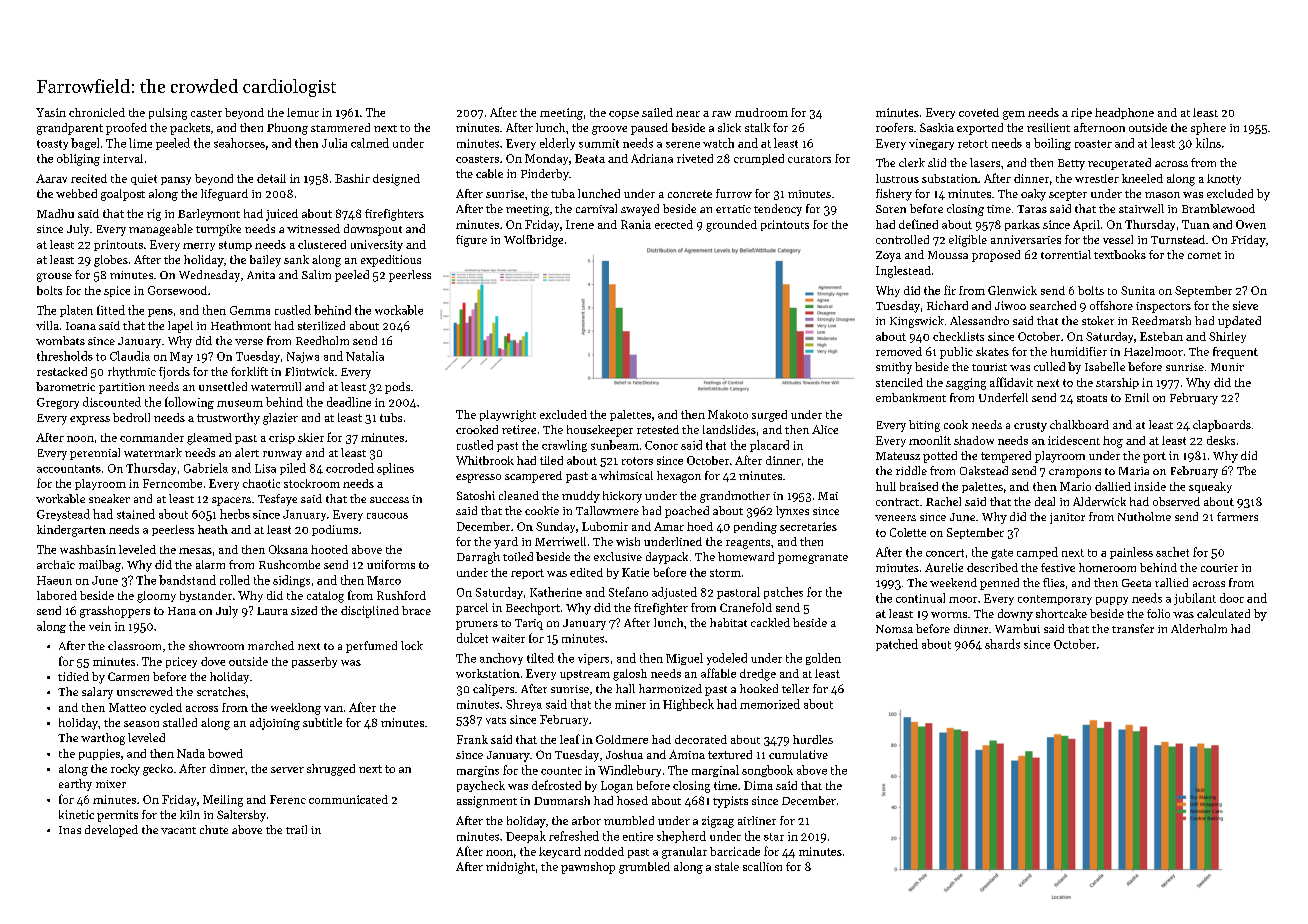 This screenshot has width=1308, height=924. I want to click on Oakstead, so click(984, 470).
